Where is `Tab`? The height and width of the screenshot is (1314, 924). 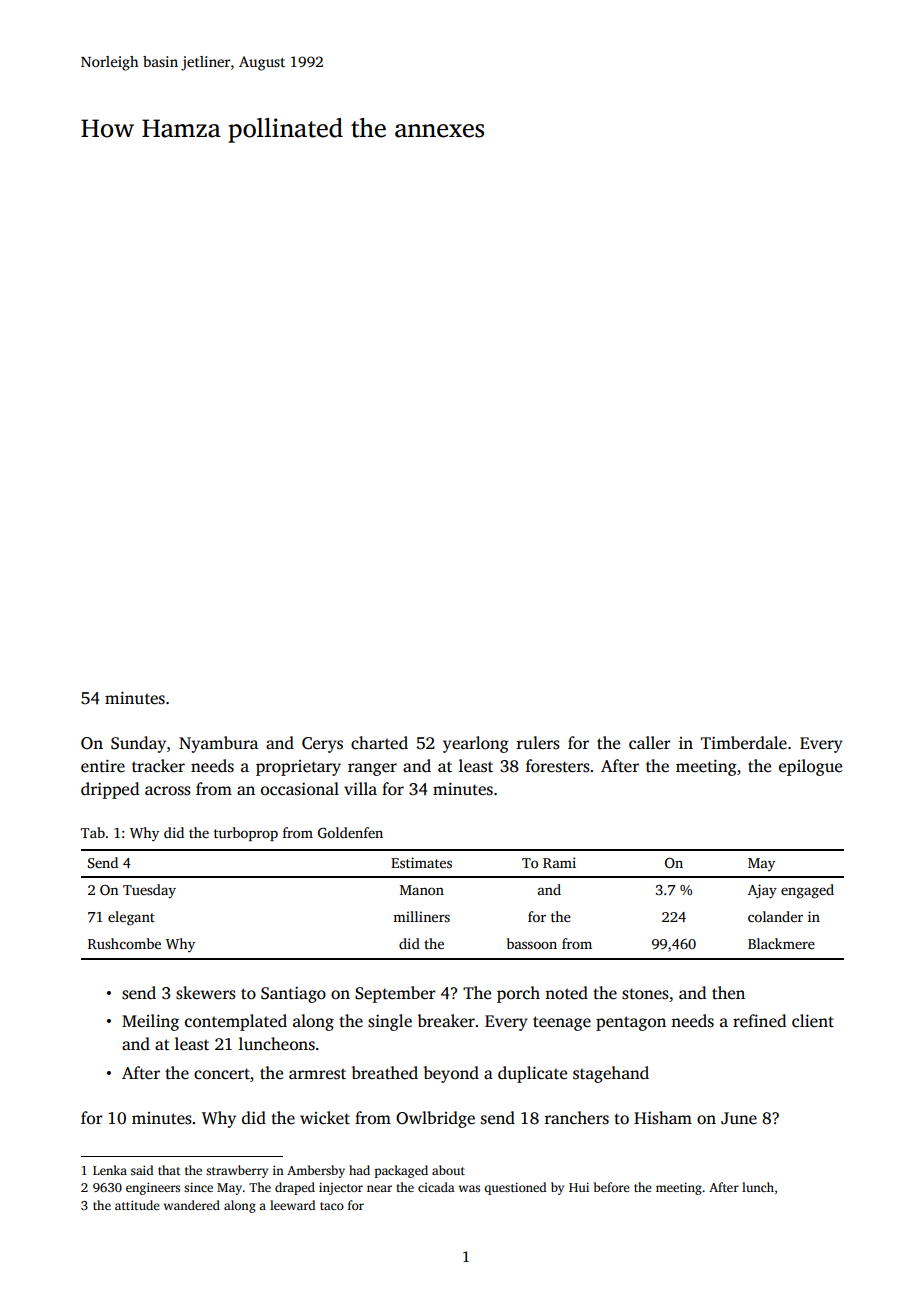
Tab is located at coordinates (93, 832).
